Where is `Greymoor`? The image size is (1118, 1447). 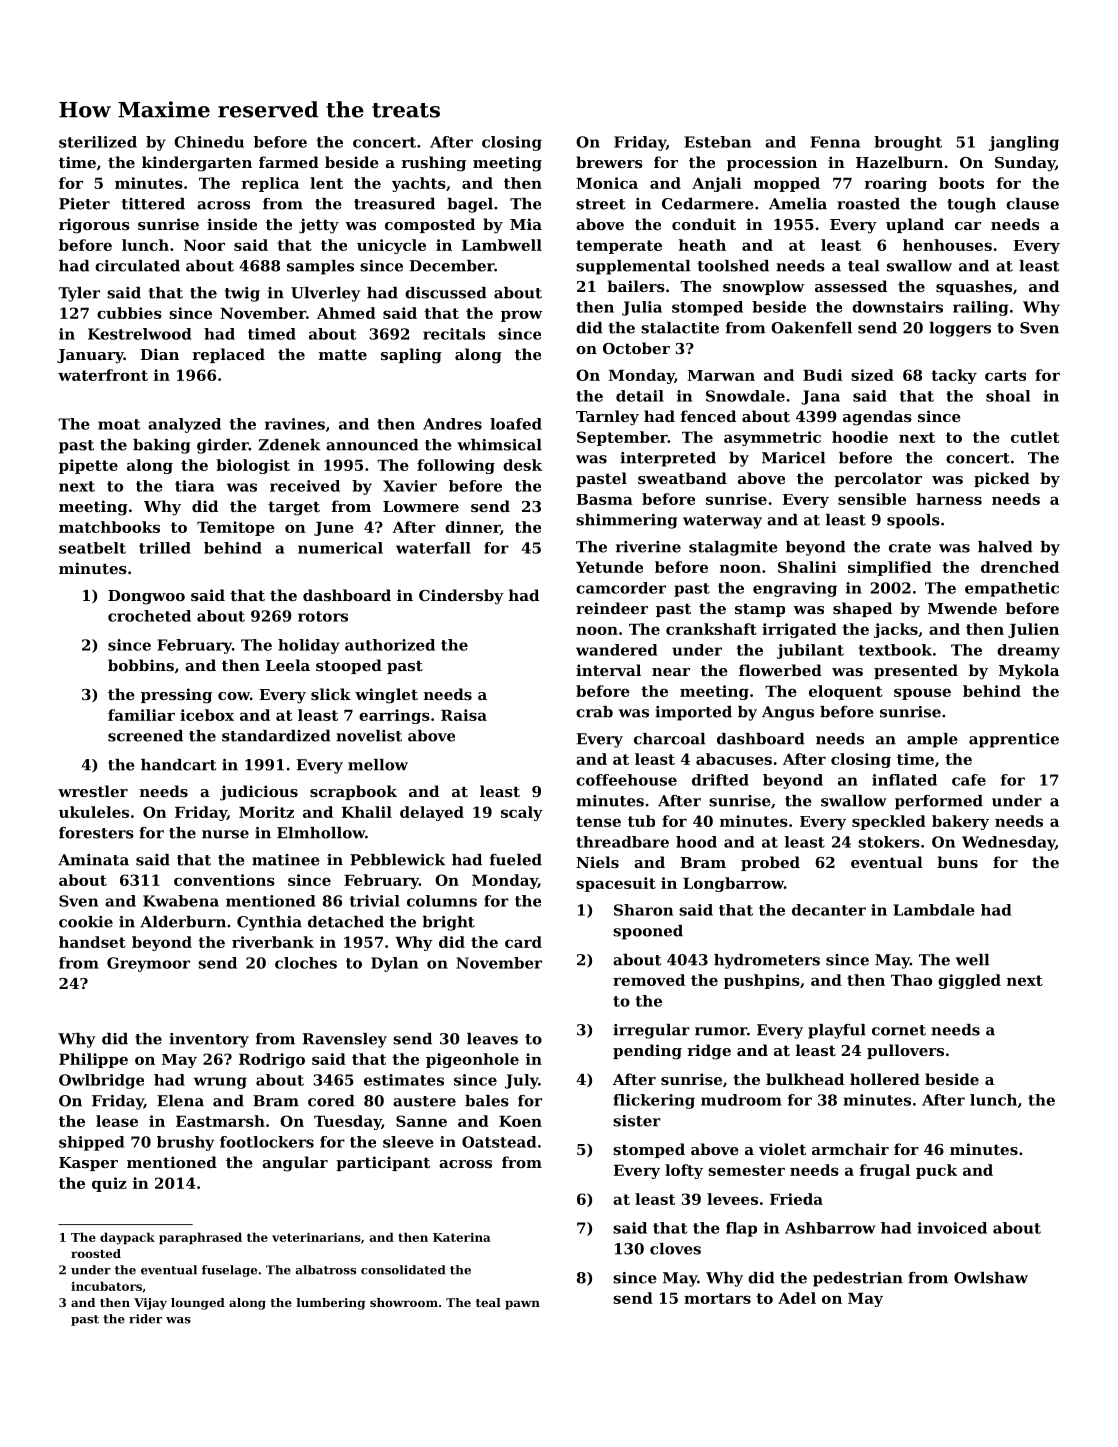 Greymoor is located at coordinates (148, 964).
